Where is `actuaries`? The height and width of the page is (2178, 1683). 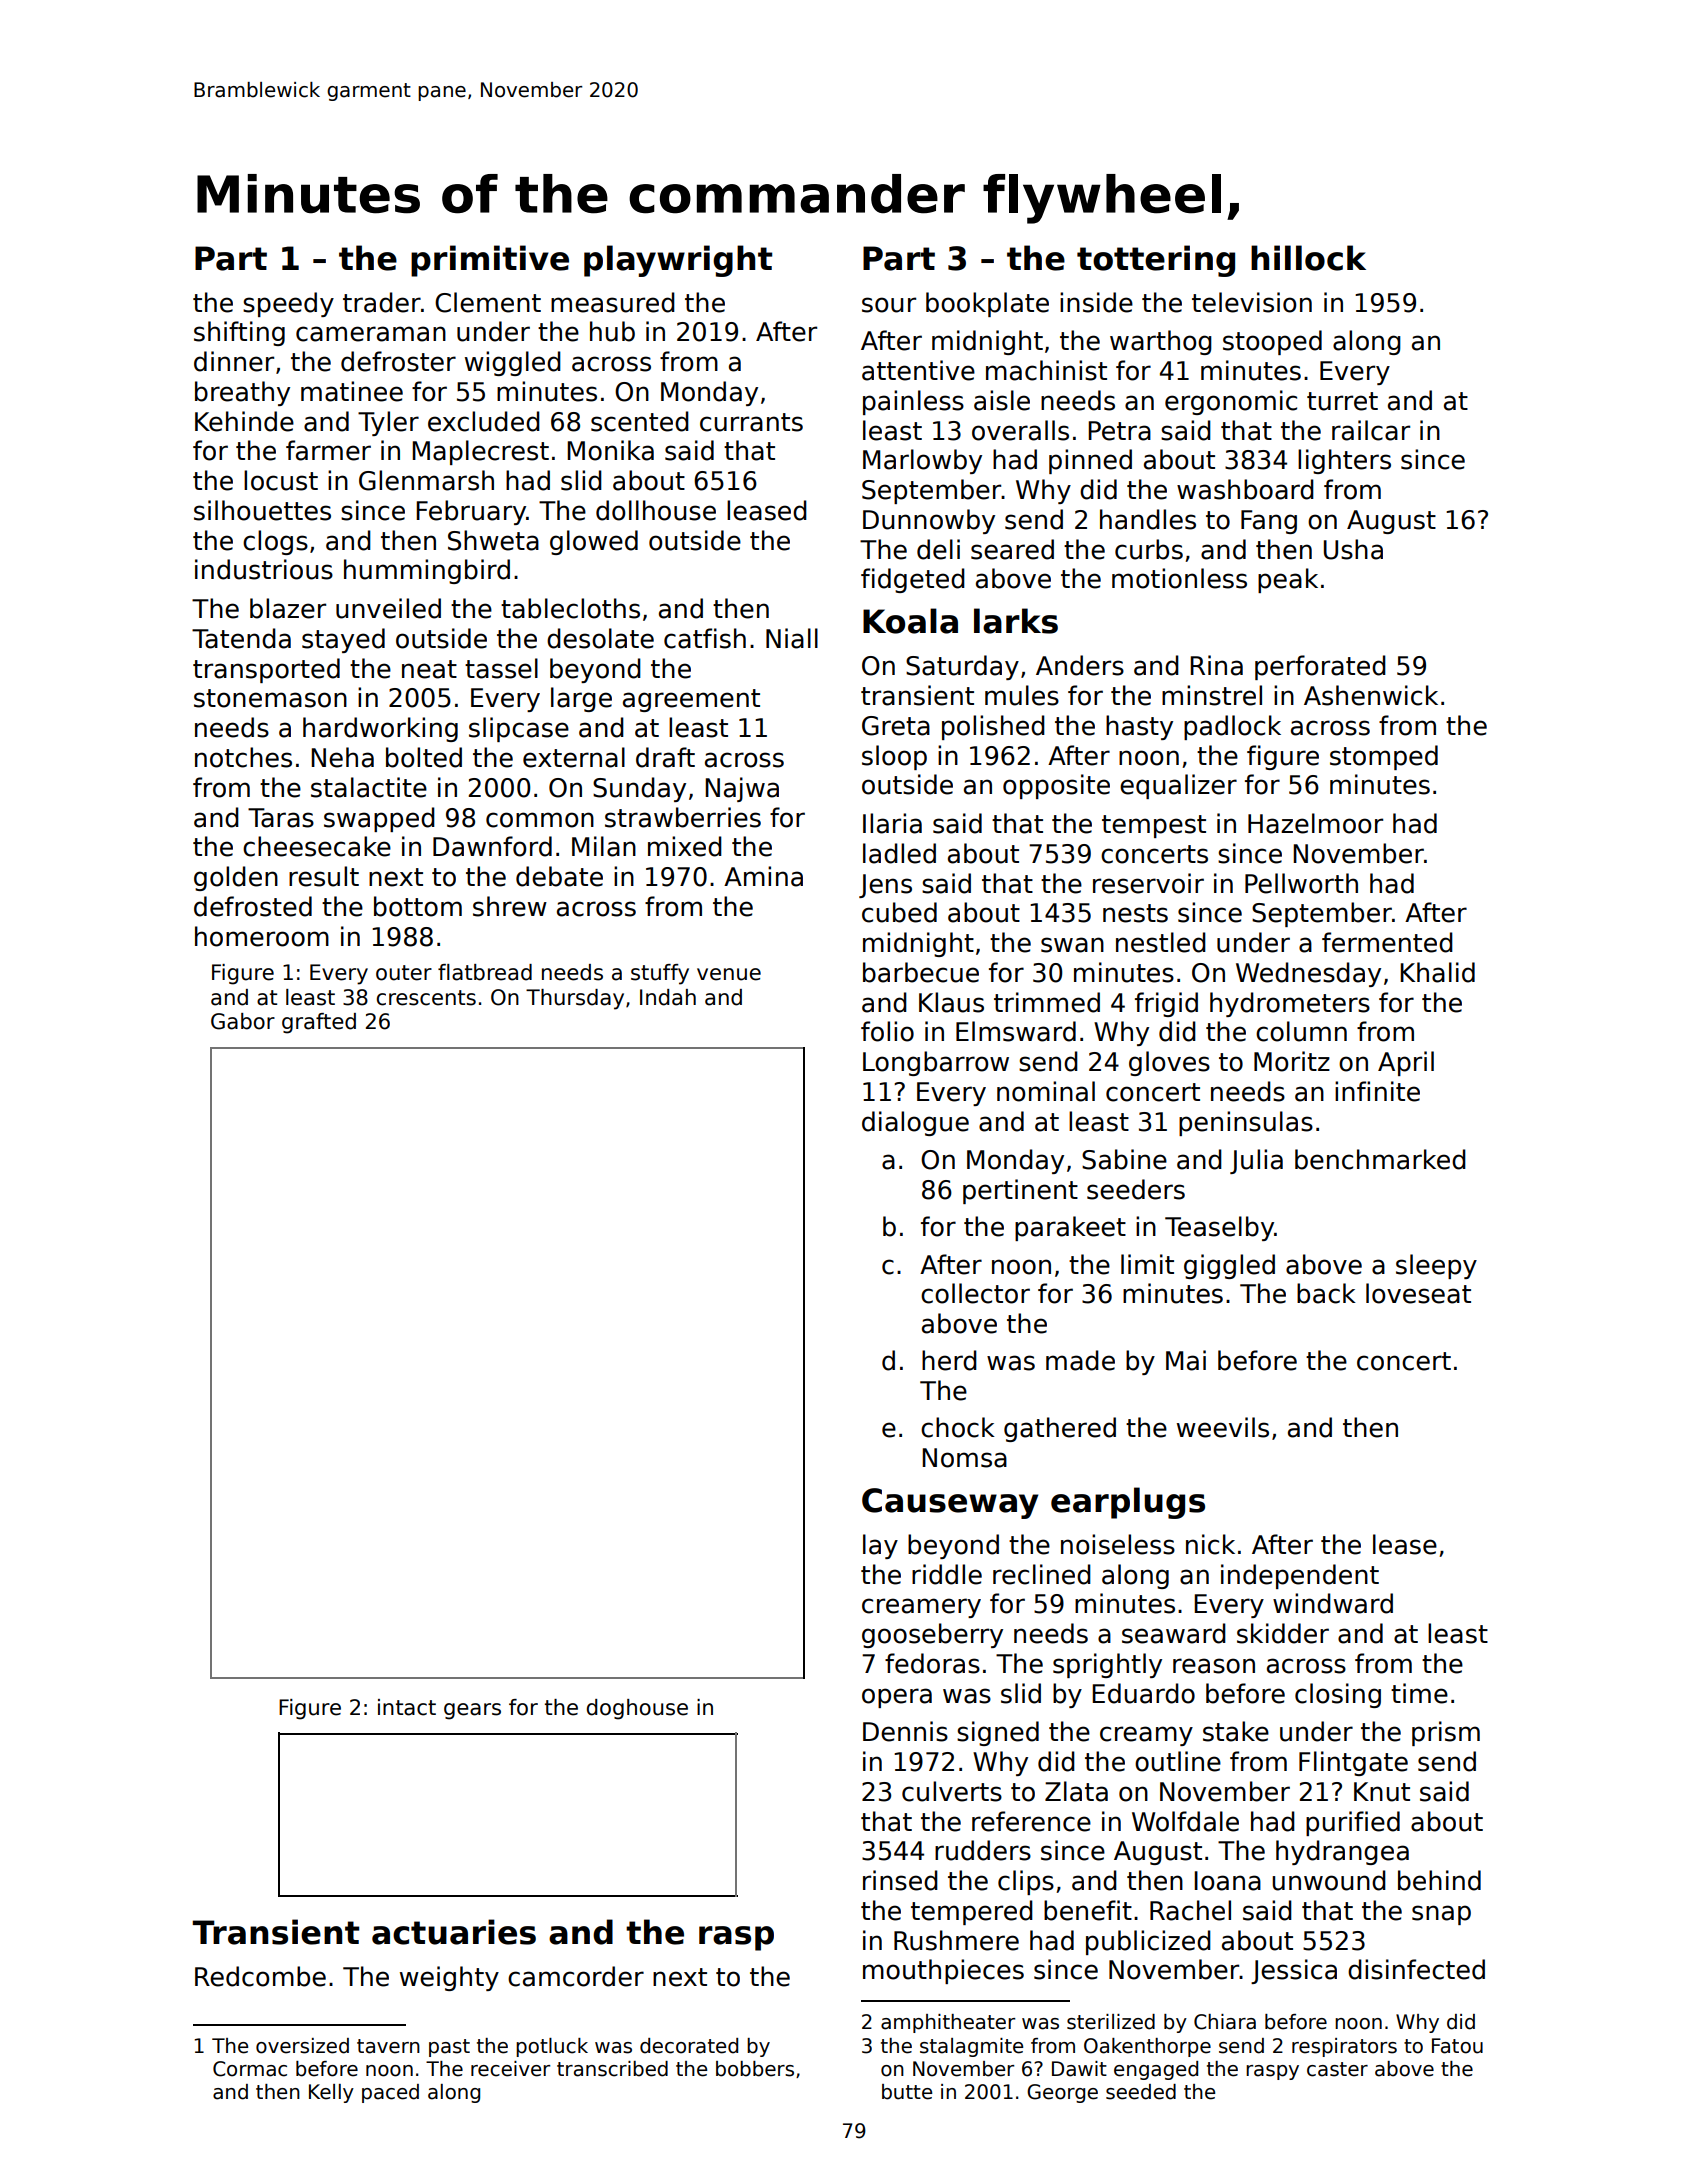 actuaries is located at coordinates (454, 1932).
